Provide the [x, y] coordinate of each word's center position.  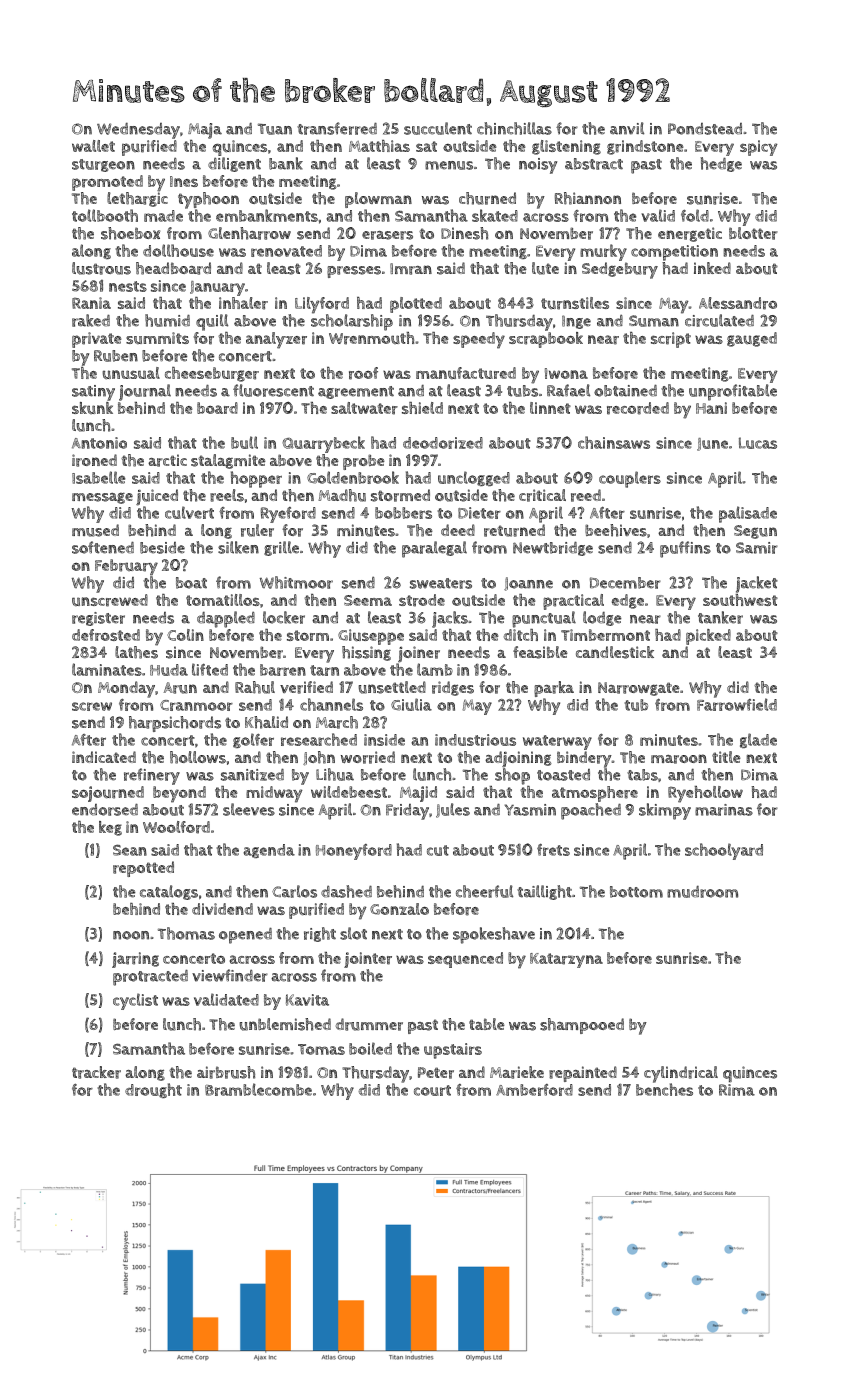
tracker [96, 1072]
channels [331, 704]
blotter [753, 233]
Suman [654, 321]
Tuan [275, 129]
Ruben [116, 356]
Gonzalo [399, 909]
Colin [185, 635]
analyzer [276, 340]
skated [495, 215]
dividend [222, 909]
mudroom [702, 892]
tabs [642, 775]
